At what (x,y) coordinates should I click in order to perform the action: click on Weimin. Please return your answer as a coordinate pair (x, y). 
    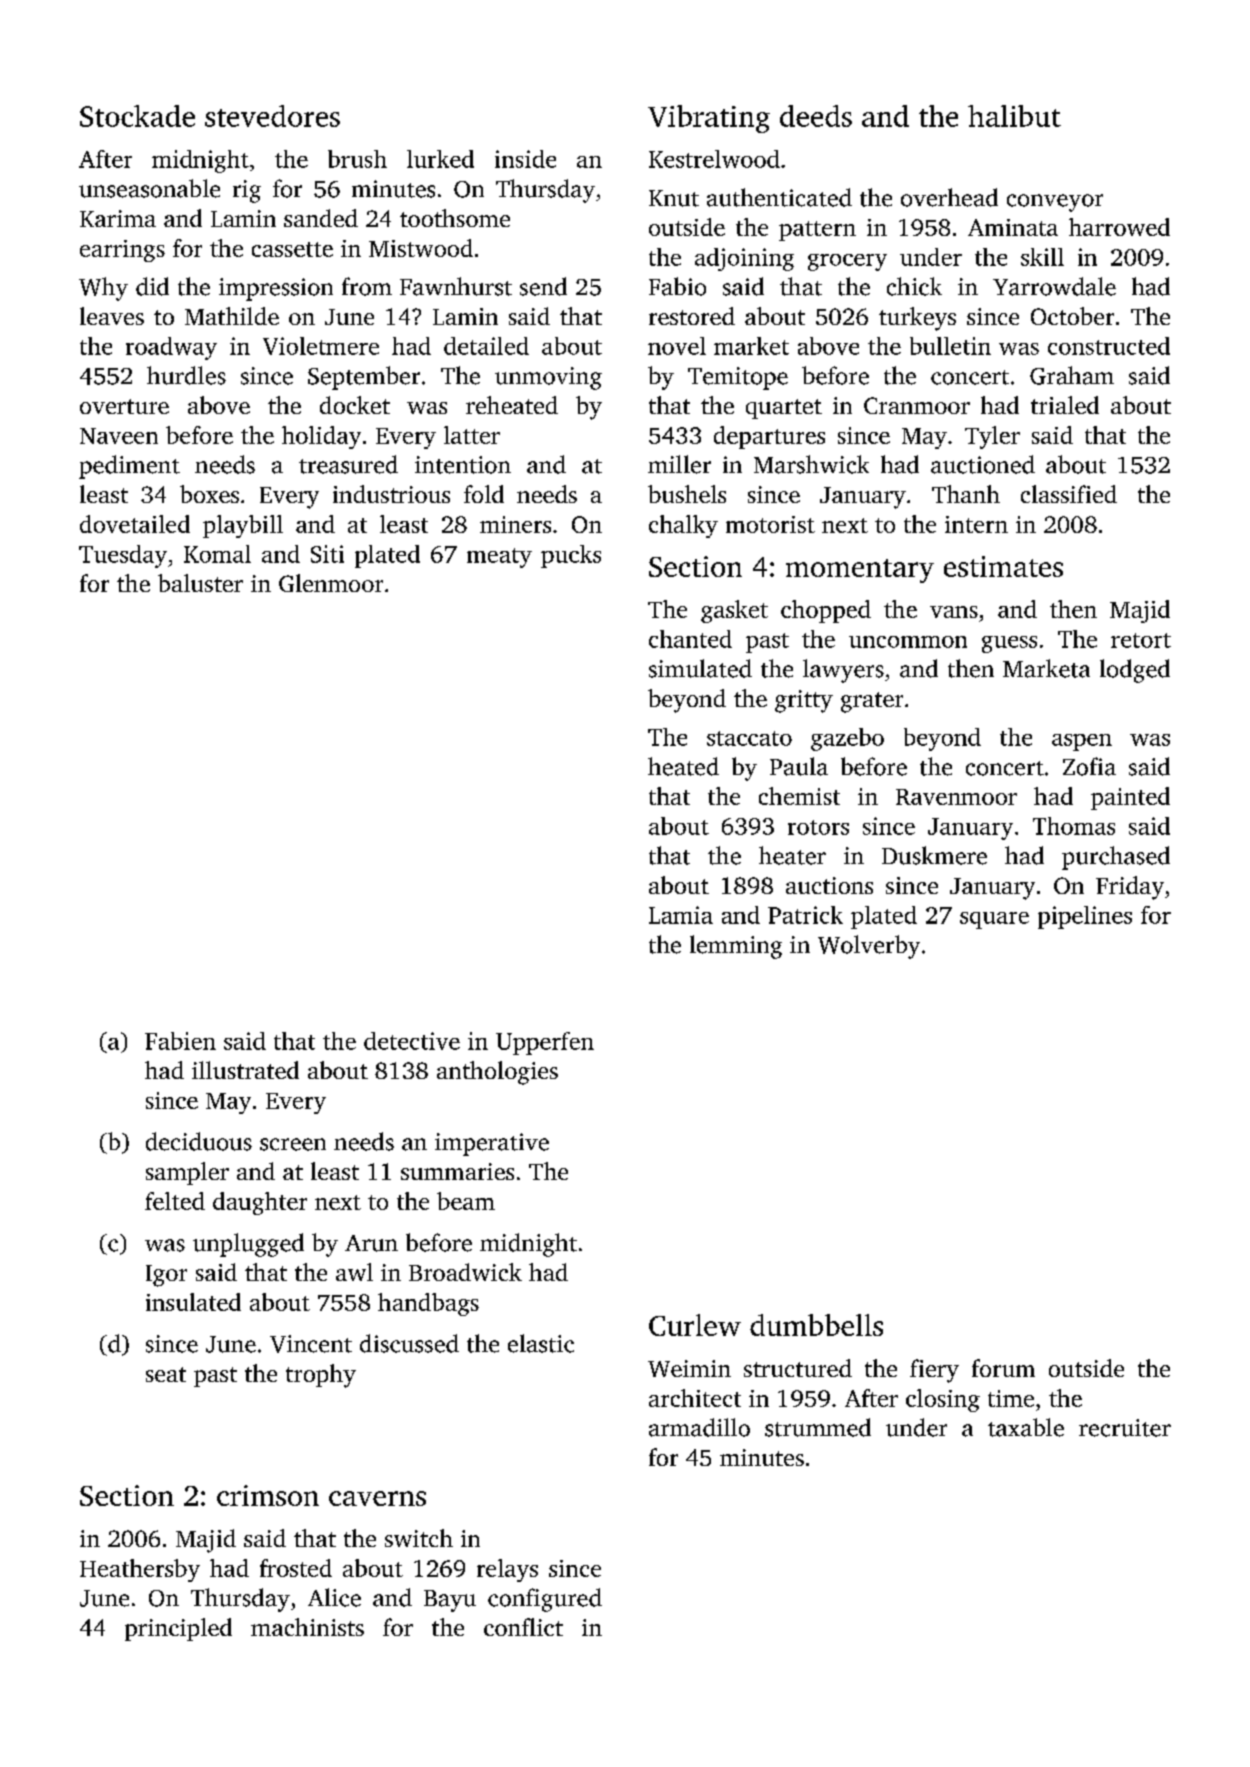
    Looking at the image, I should click on (689, 1368).
